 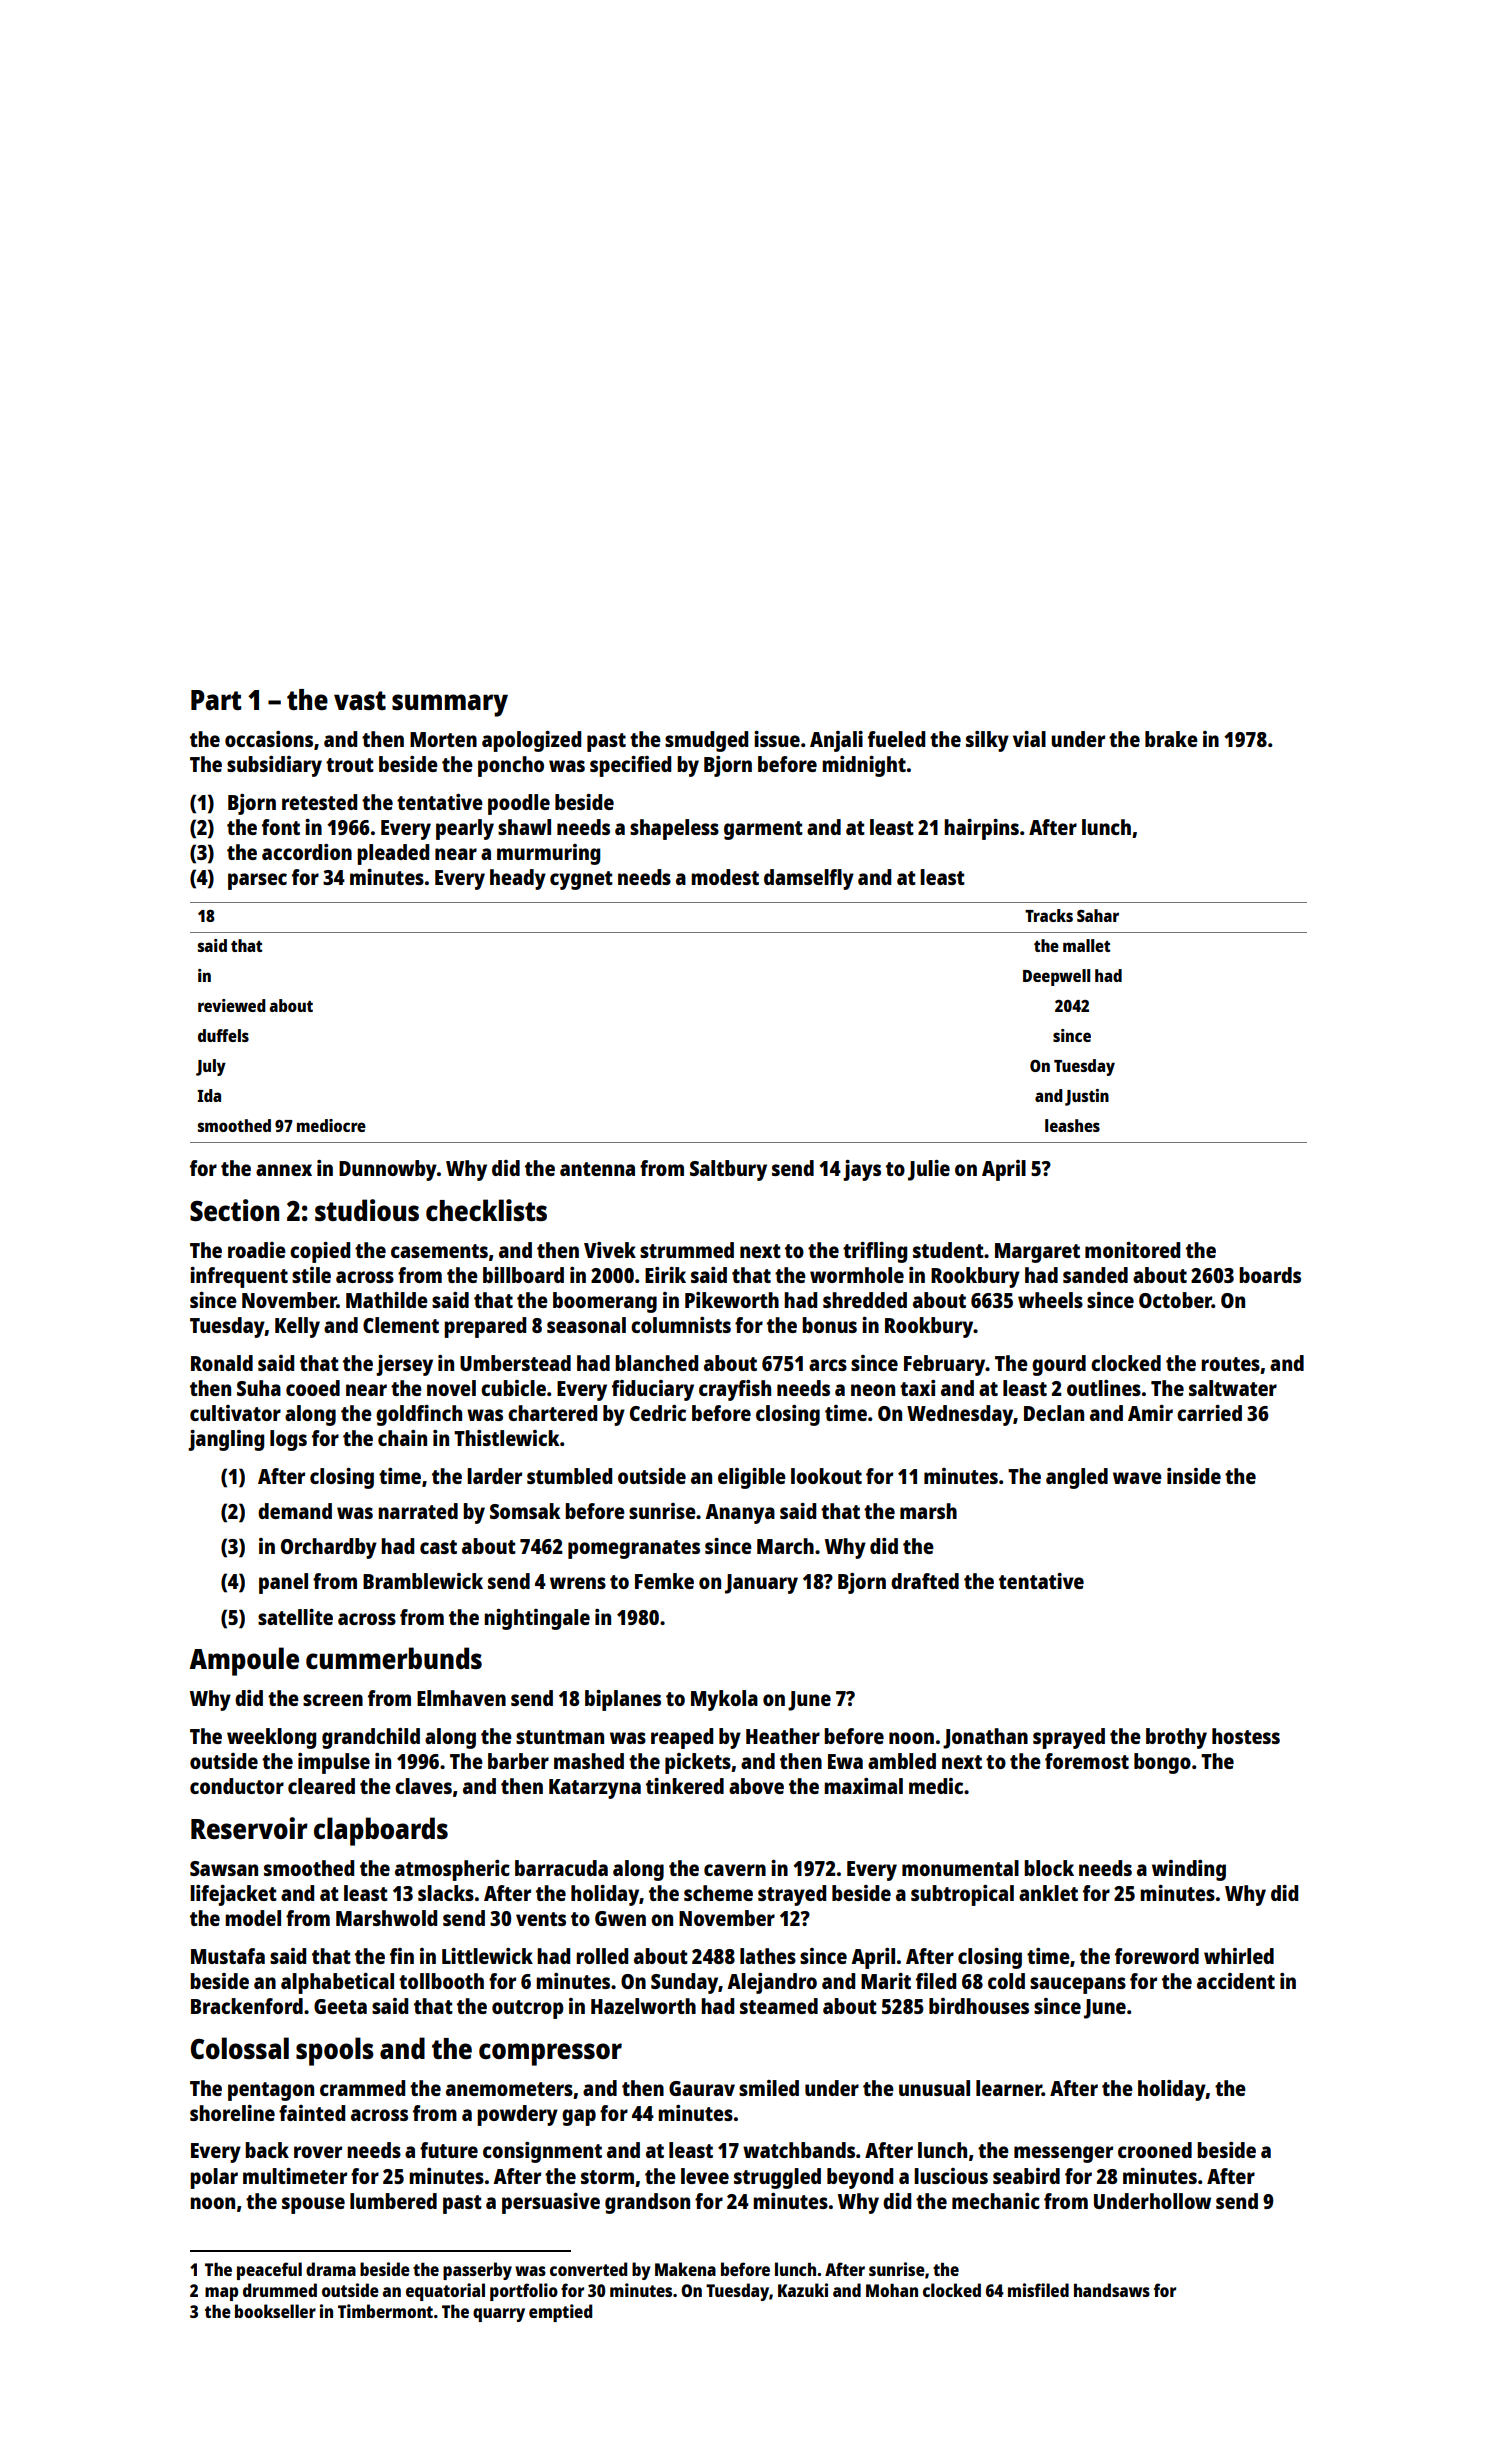 What do you see at coordinates (1086, 945) in the document?
I see `mallet` at bounding box center [1086, 945].
